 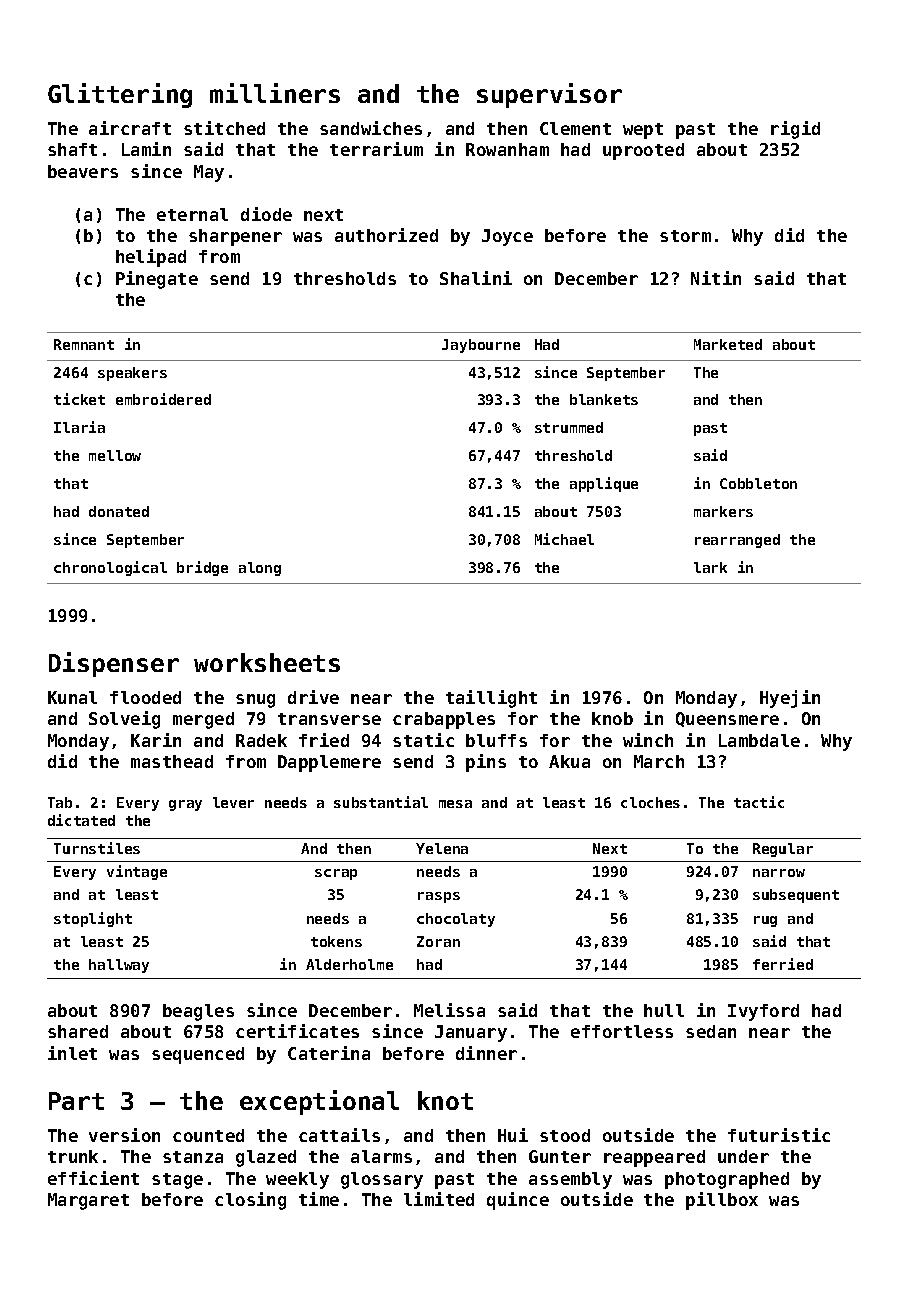 I want to click on Margaret, so click(x=88, y=1201).
